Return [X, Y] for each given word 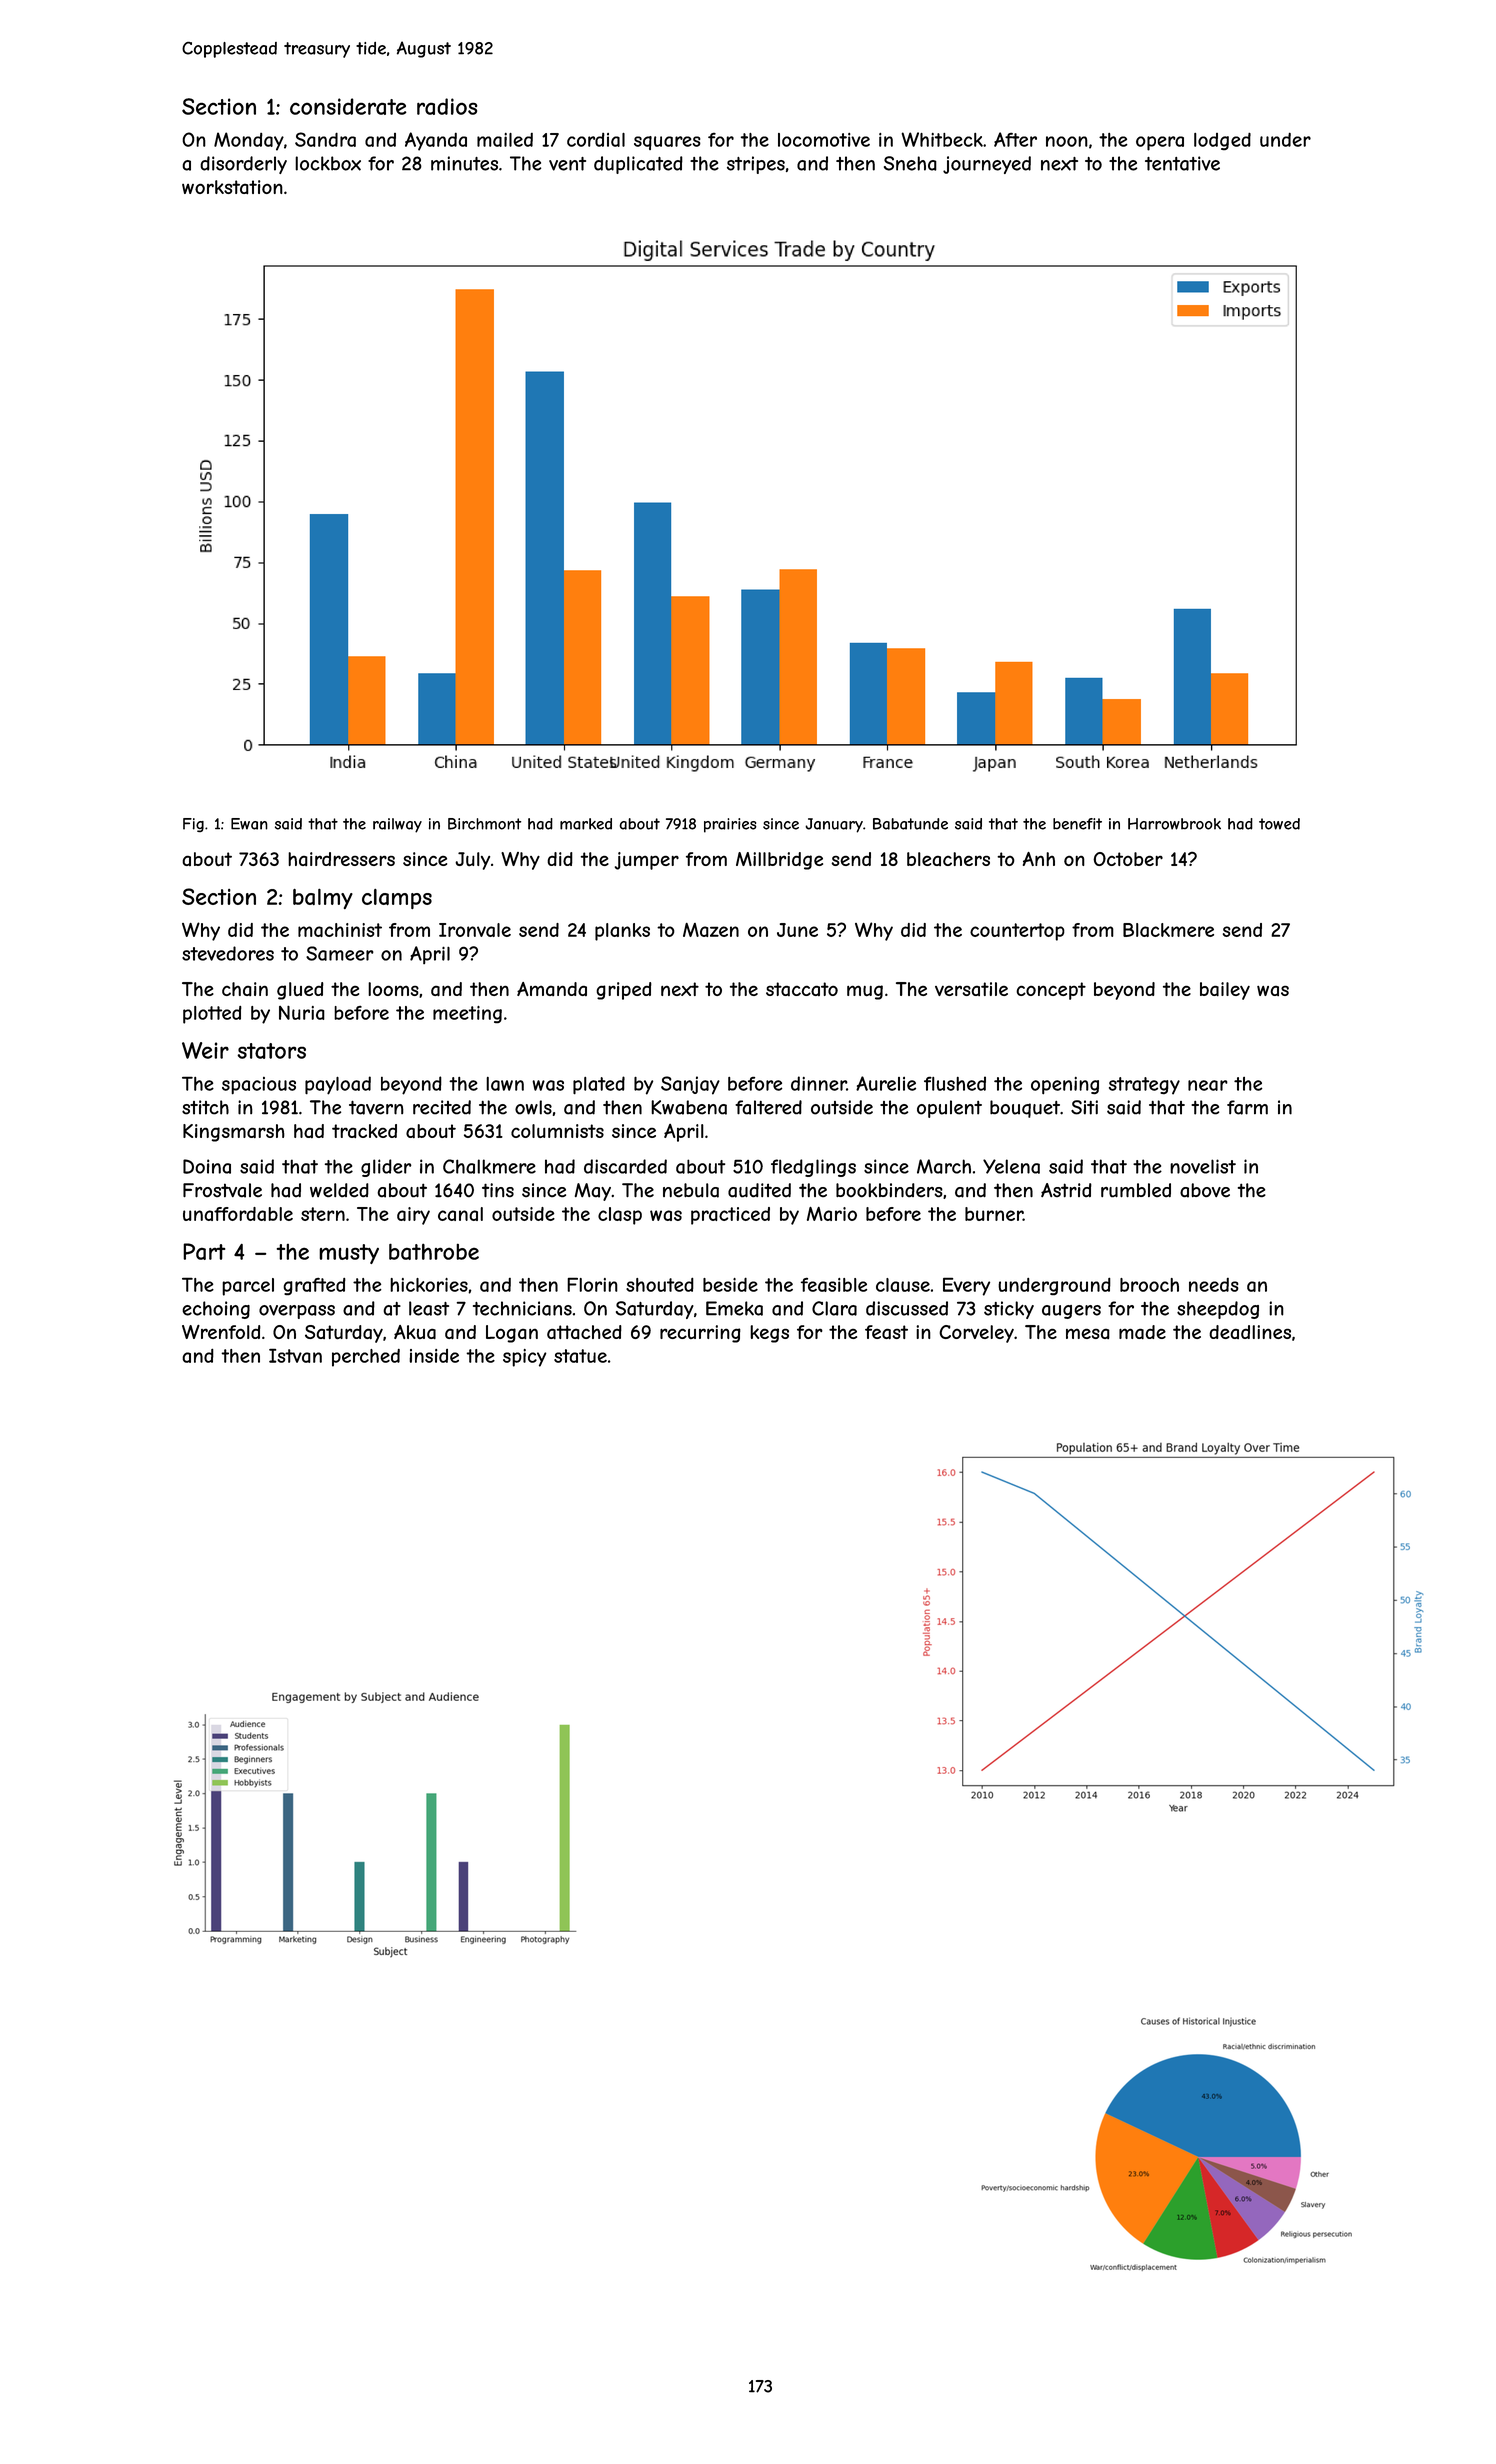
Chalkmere [489, 1166]
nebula [691, 1190]
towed [1279, 824]
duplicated [638, 165]
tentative [1182, 163]
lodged [1222, 141]
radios [447, 106]
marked [586, 824]
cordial [596, 140]
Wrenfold [221, 1332]
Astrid [1066, 1190]
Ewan [249, 824]
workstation [232, 187]
